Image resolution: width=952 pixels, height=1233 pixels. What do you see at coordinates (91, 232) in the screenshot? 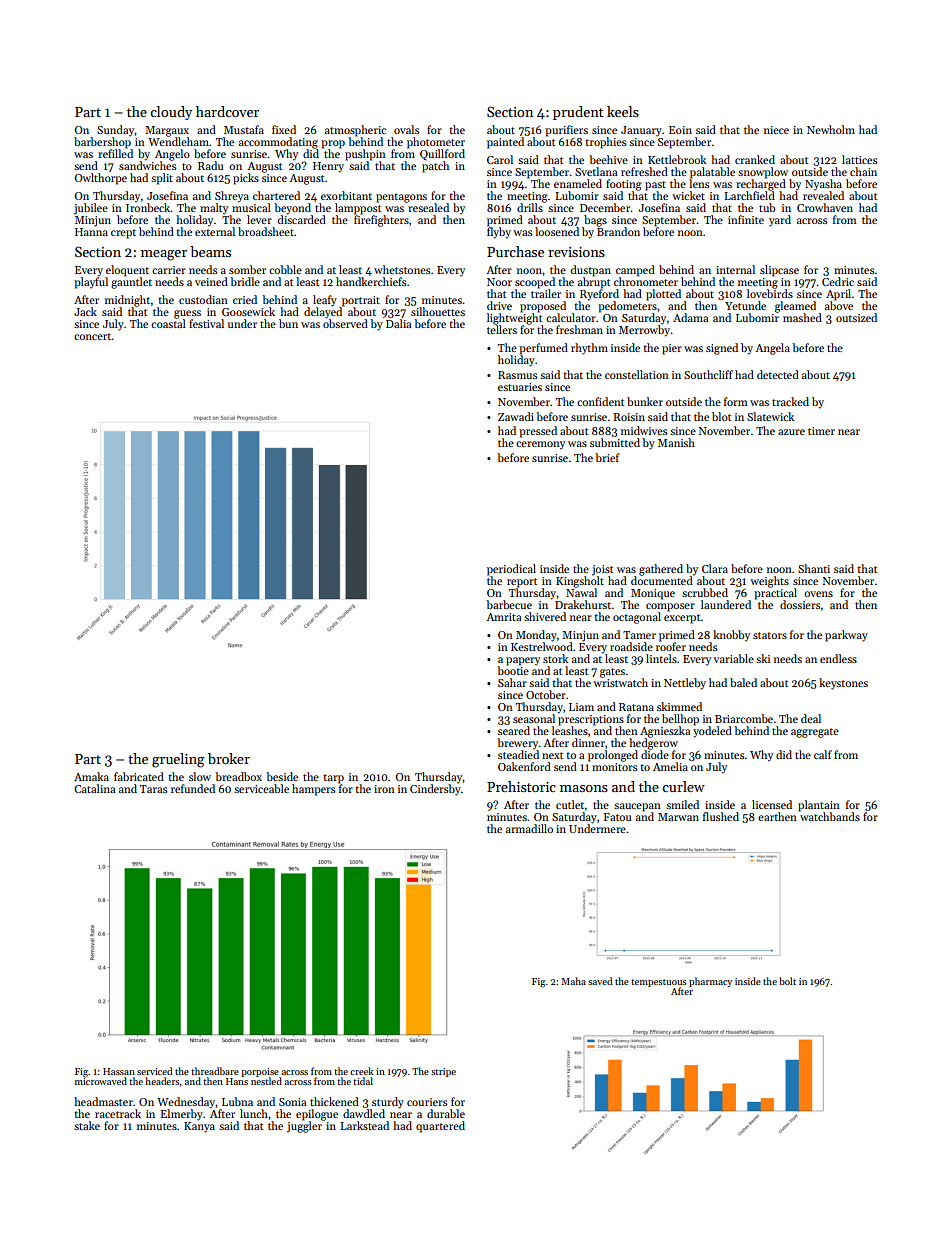
I see `Hanna` at bounding box center [91, 232].
